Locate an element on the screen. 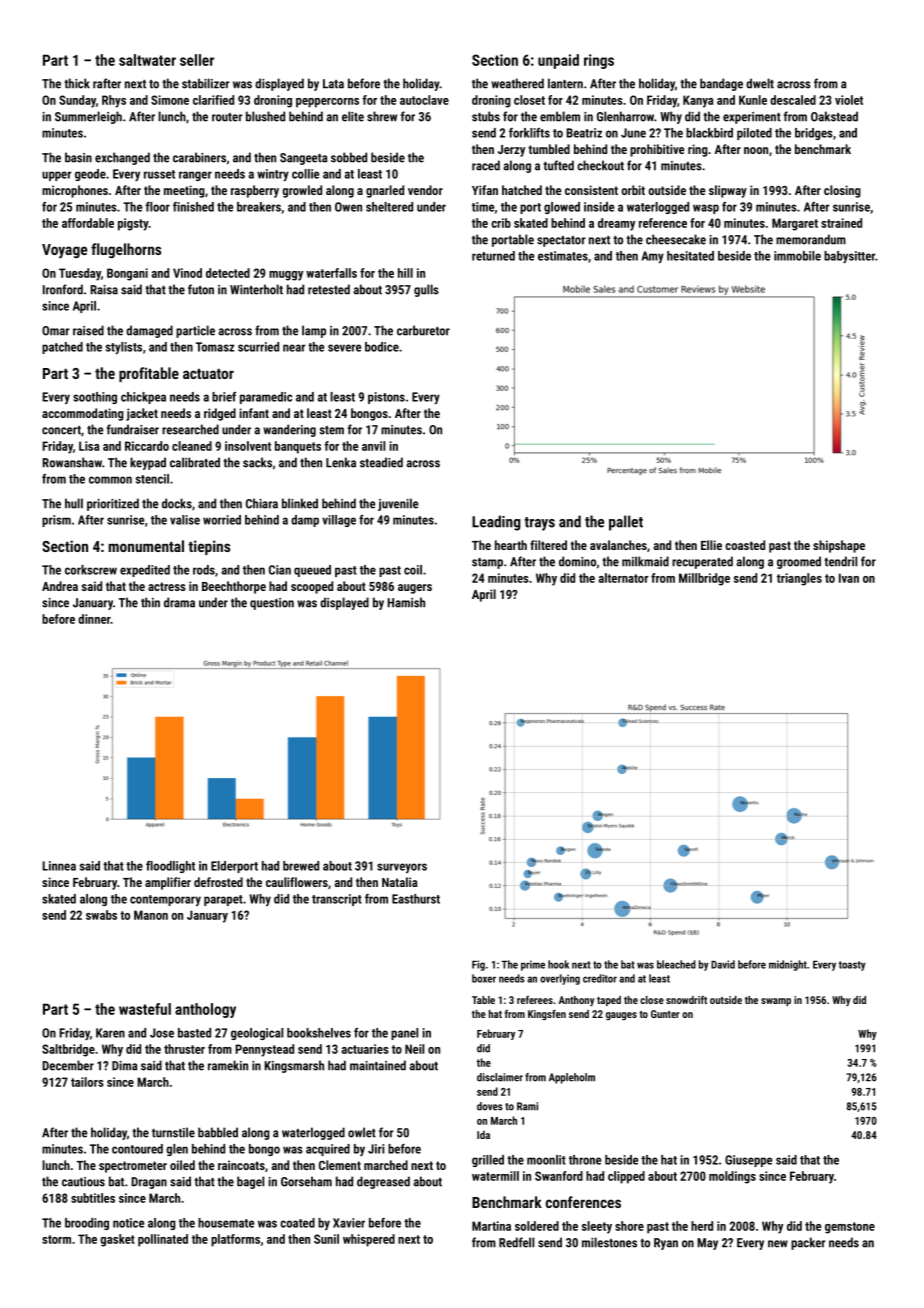 This screenshot has width=924, height=1308. surveyors is located at coordinates (402, 868).
